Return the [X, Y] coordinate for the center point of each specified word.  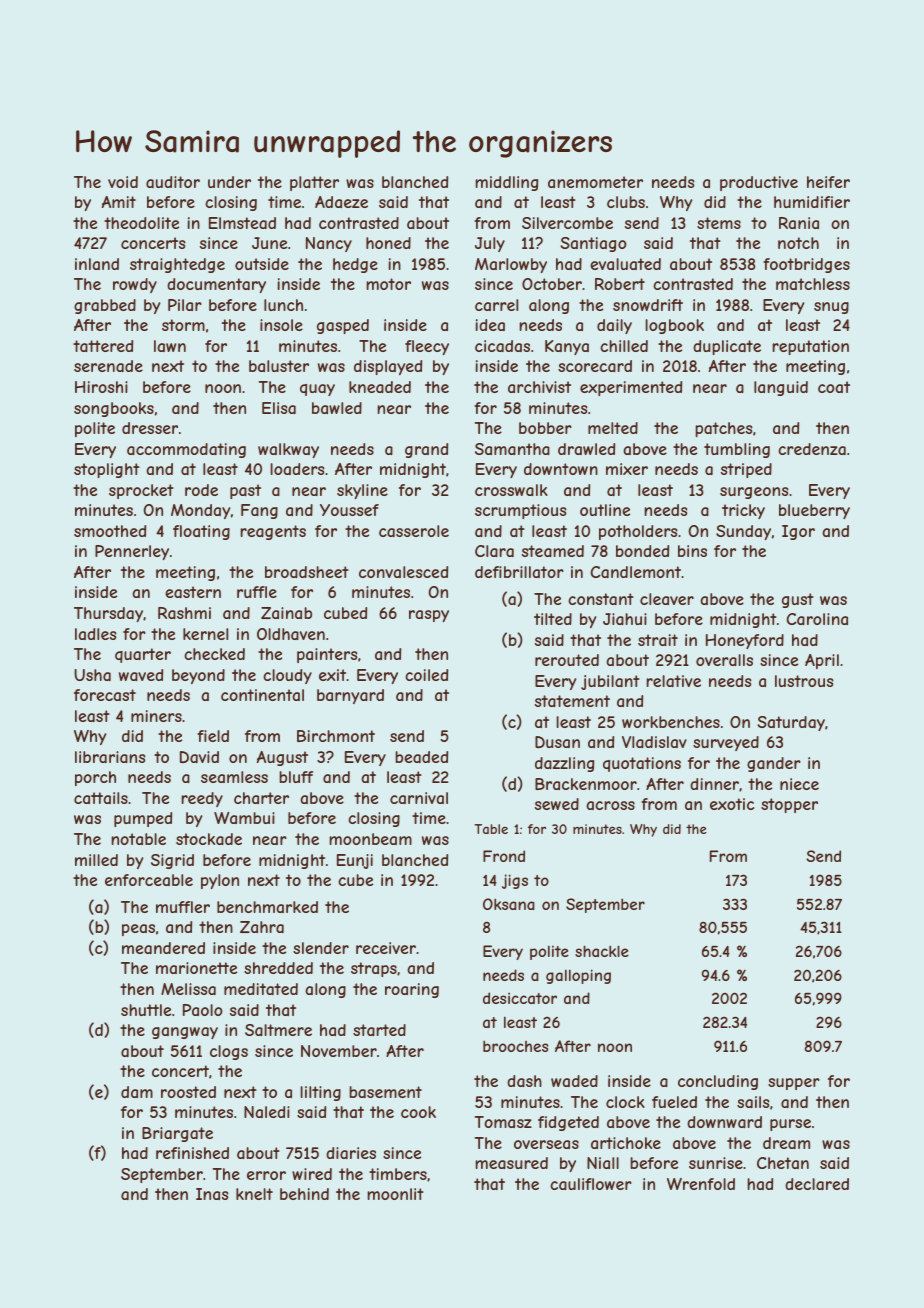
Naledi [267, 1112]
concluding [718, 1082]
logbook [674, 326]
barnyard [350, 696]
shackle [602, 951]
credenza [812, 449]
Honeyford [745, 641]
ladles [96, 634]
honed [388, 243]
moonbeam [370, 839]
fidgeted [568, 1123]
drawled [586, 449]
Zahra [262, 927]
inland [97, 264]
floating [201, 532]
